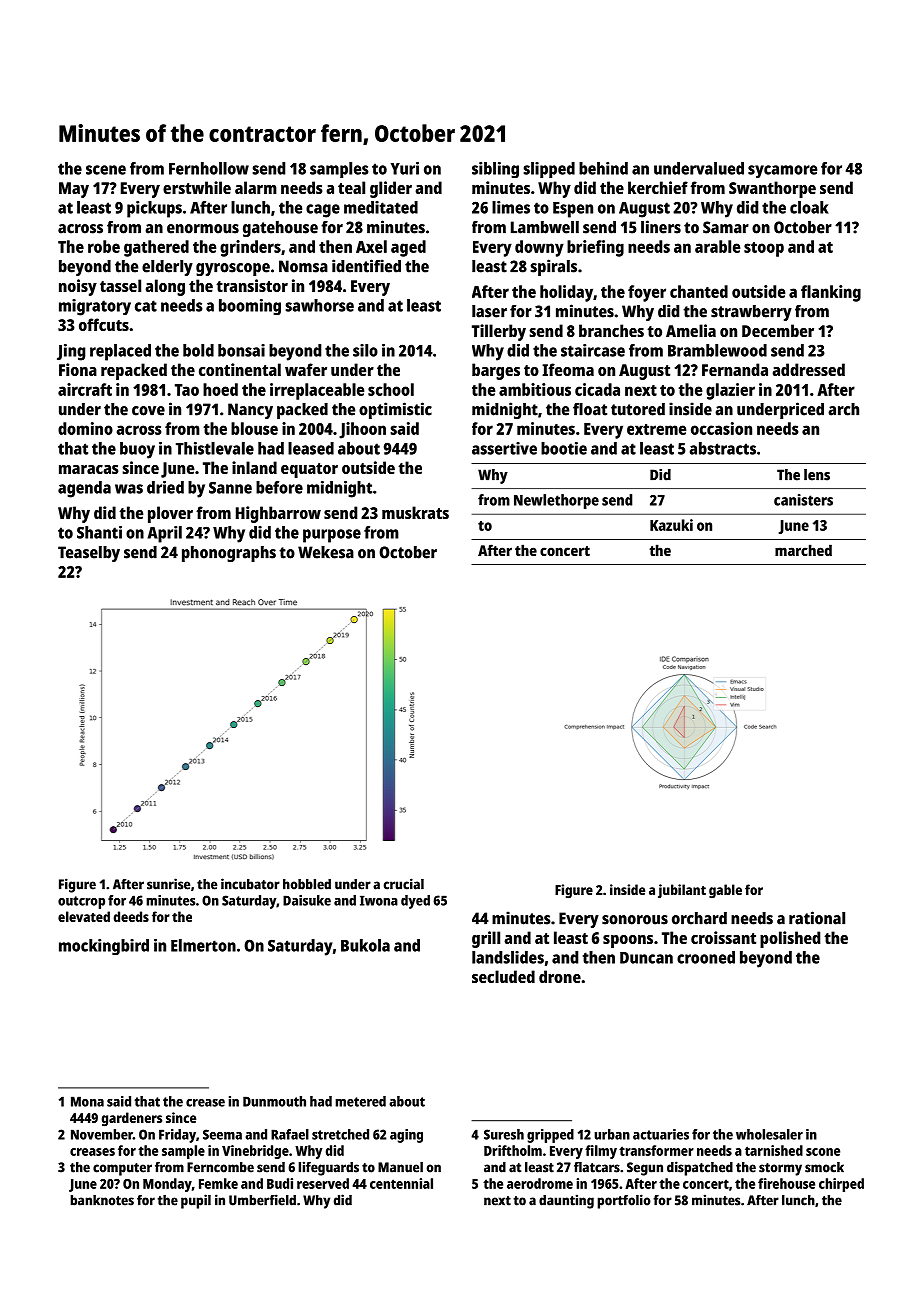  What do you see at coordinates (841, 1185) in the screenshot?
I see `chirped` at bounding box center [841, 1185].
